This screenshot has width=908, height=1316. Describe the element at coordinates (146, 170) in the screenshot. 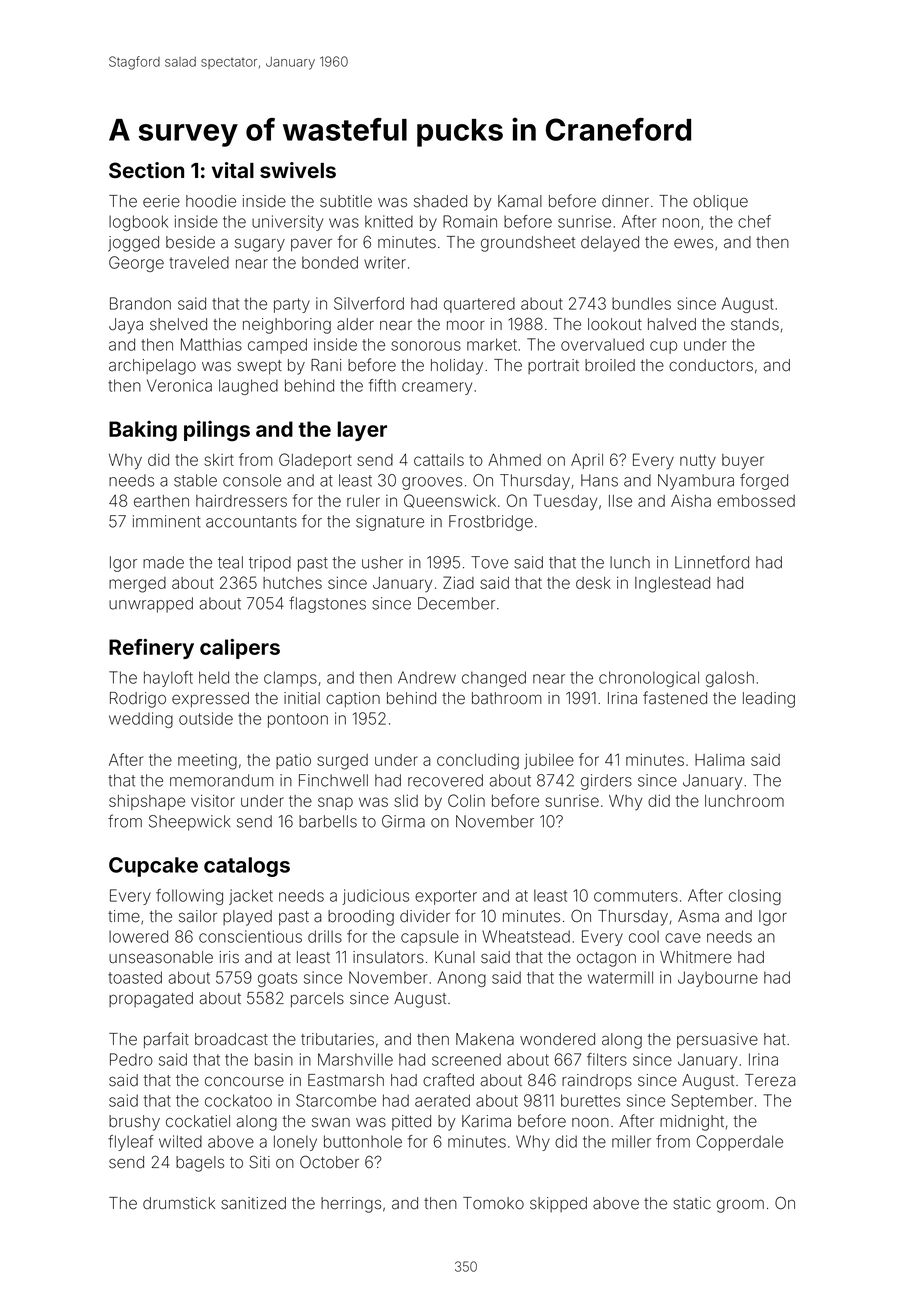

I see `Section` at that location.
